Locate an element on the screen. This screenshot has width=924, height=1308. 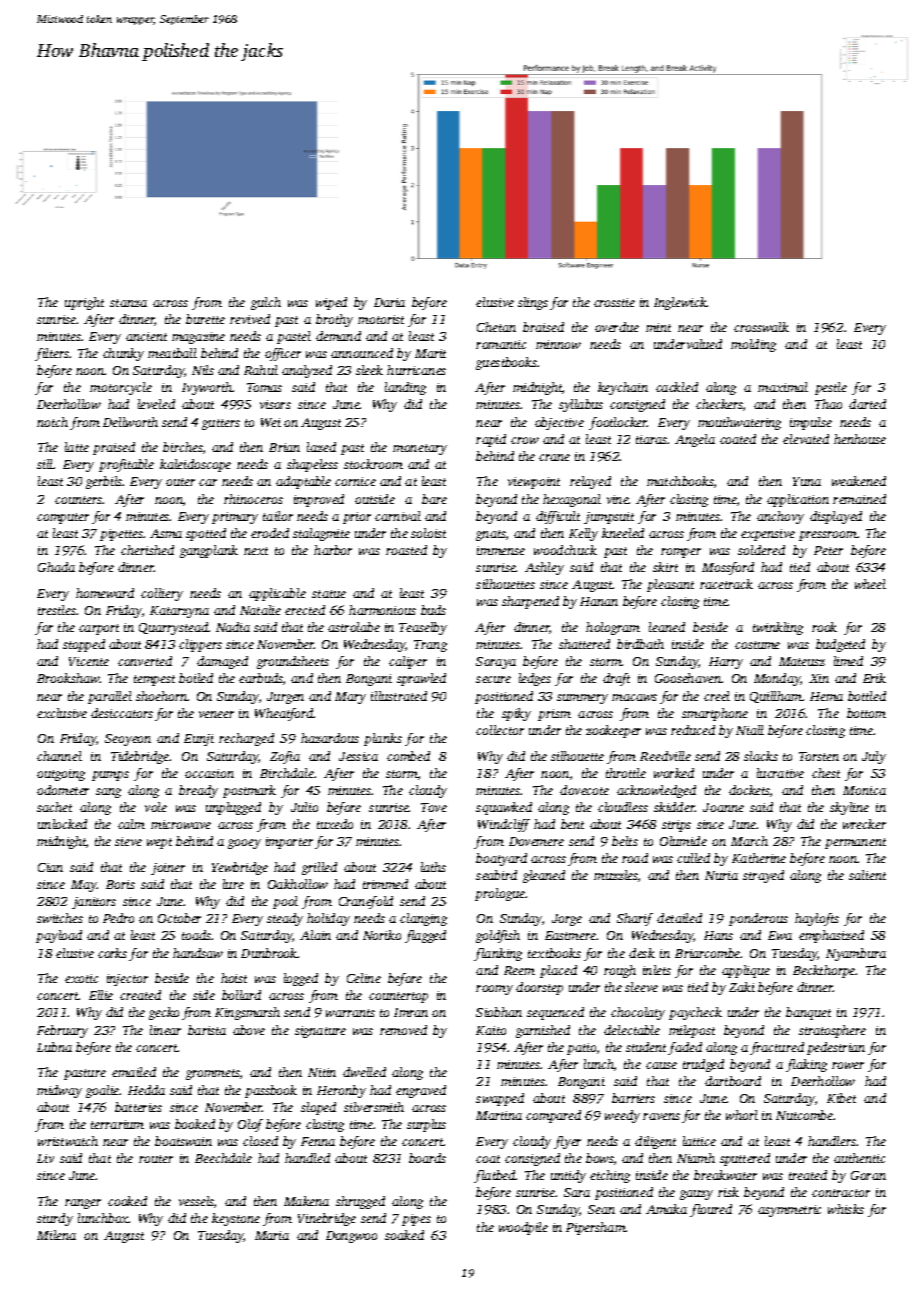
Angela is located at coordinates (695, 440).
